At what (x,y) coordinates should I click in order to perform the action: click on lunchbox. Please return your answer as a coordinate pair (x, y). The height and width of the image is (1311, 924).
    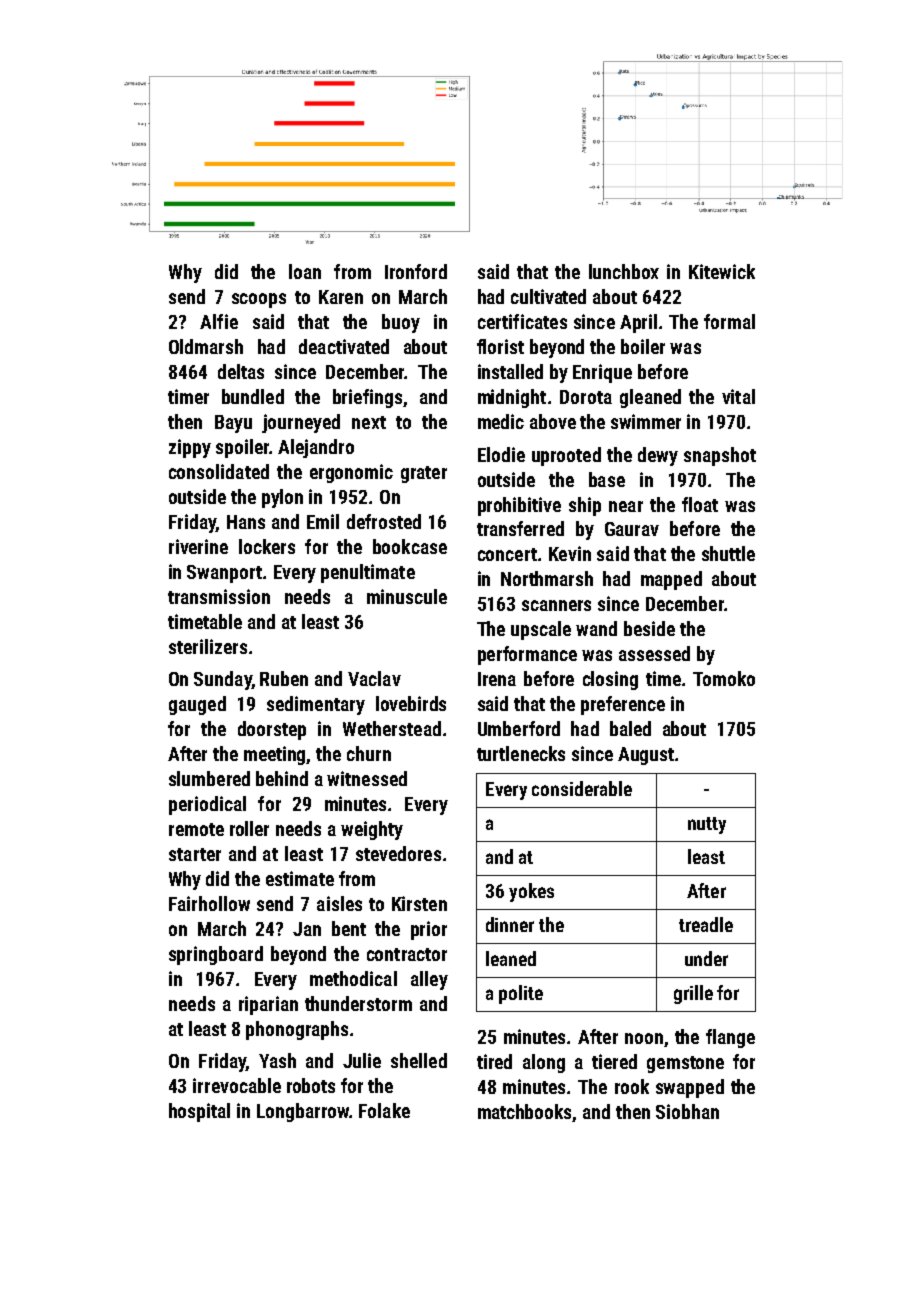
    Looking at the image, I should click on (624, 271).
